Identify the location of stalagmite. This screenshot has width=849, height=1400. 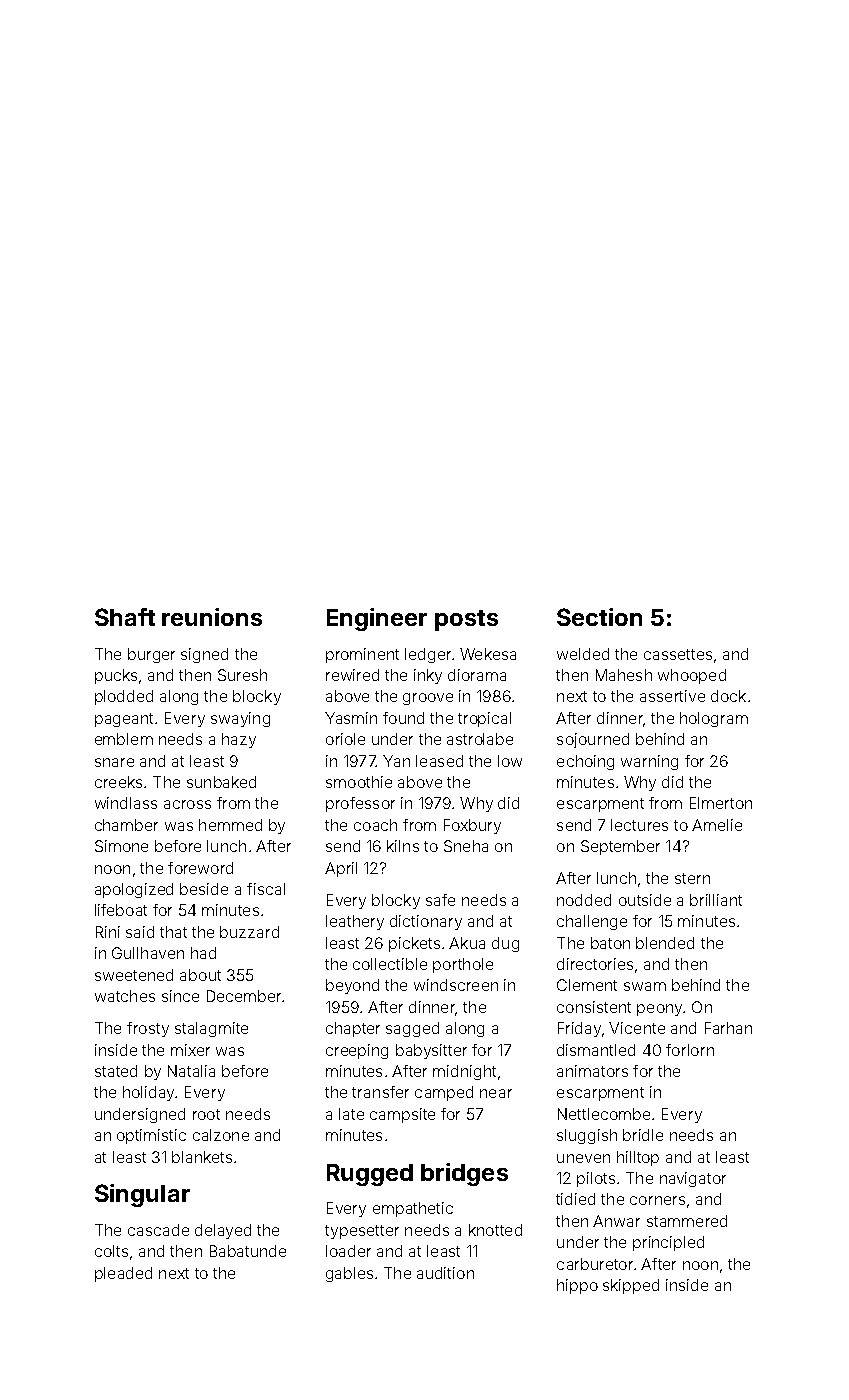
(211, 1029).
